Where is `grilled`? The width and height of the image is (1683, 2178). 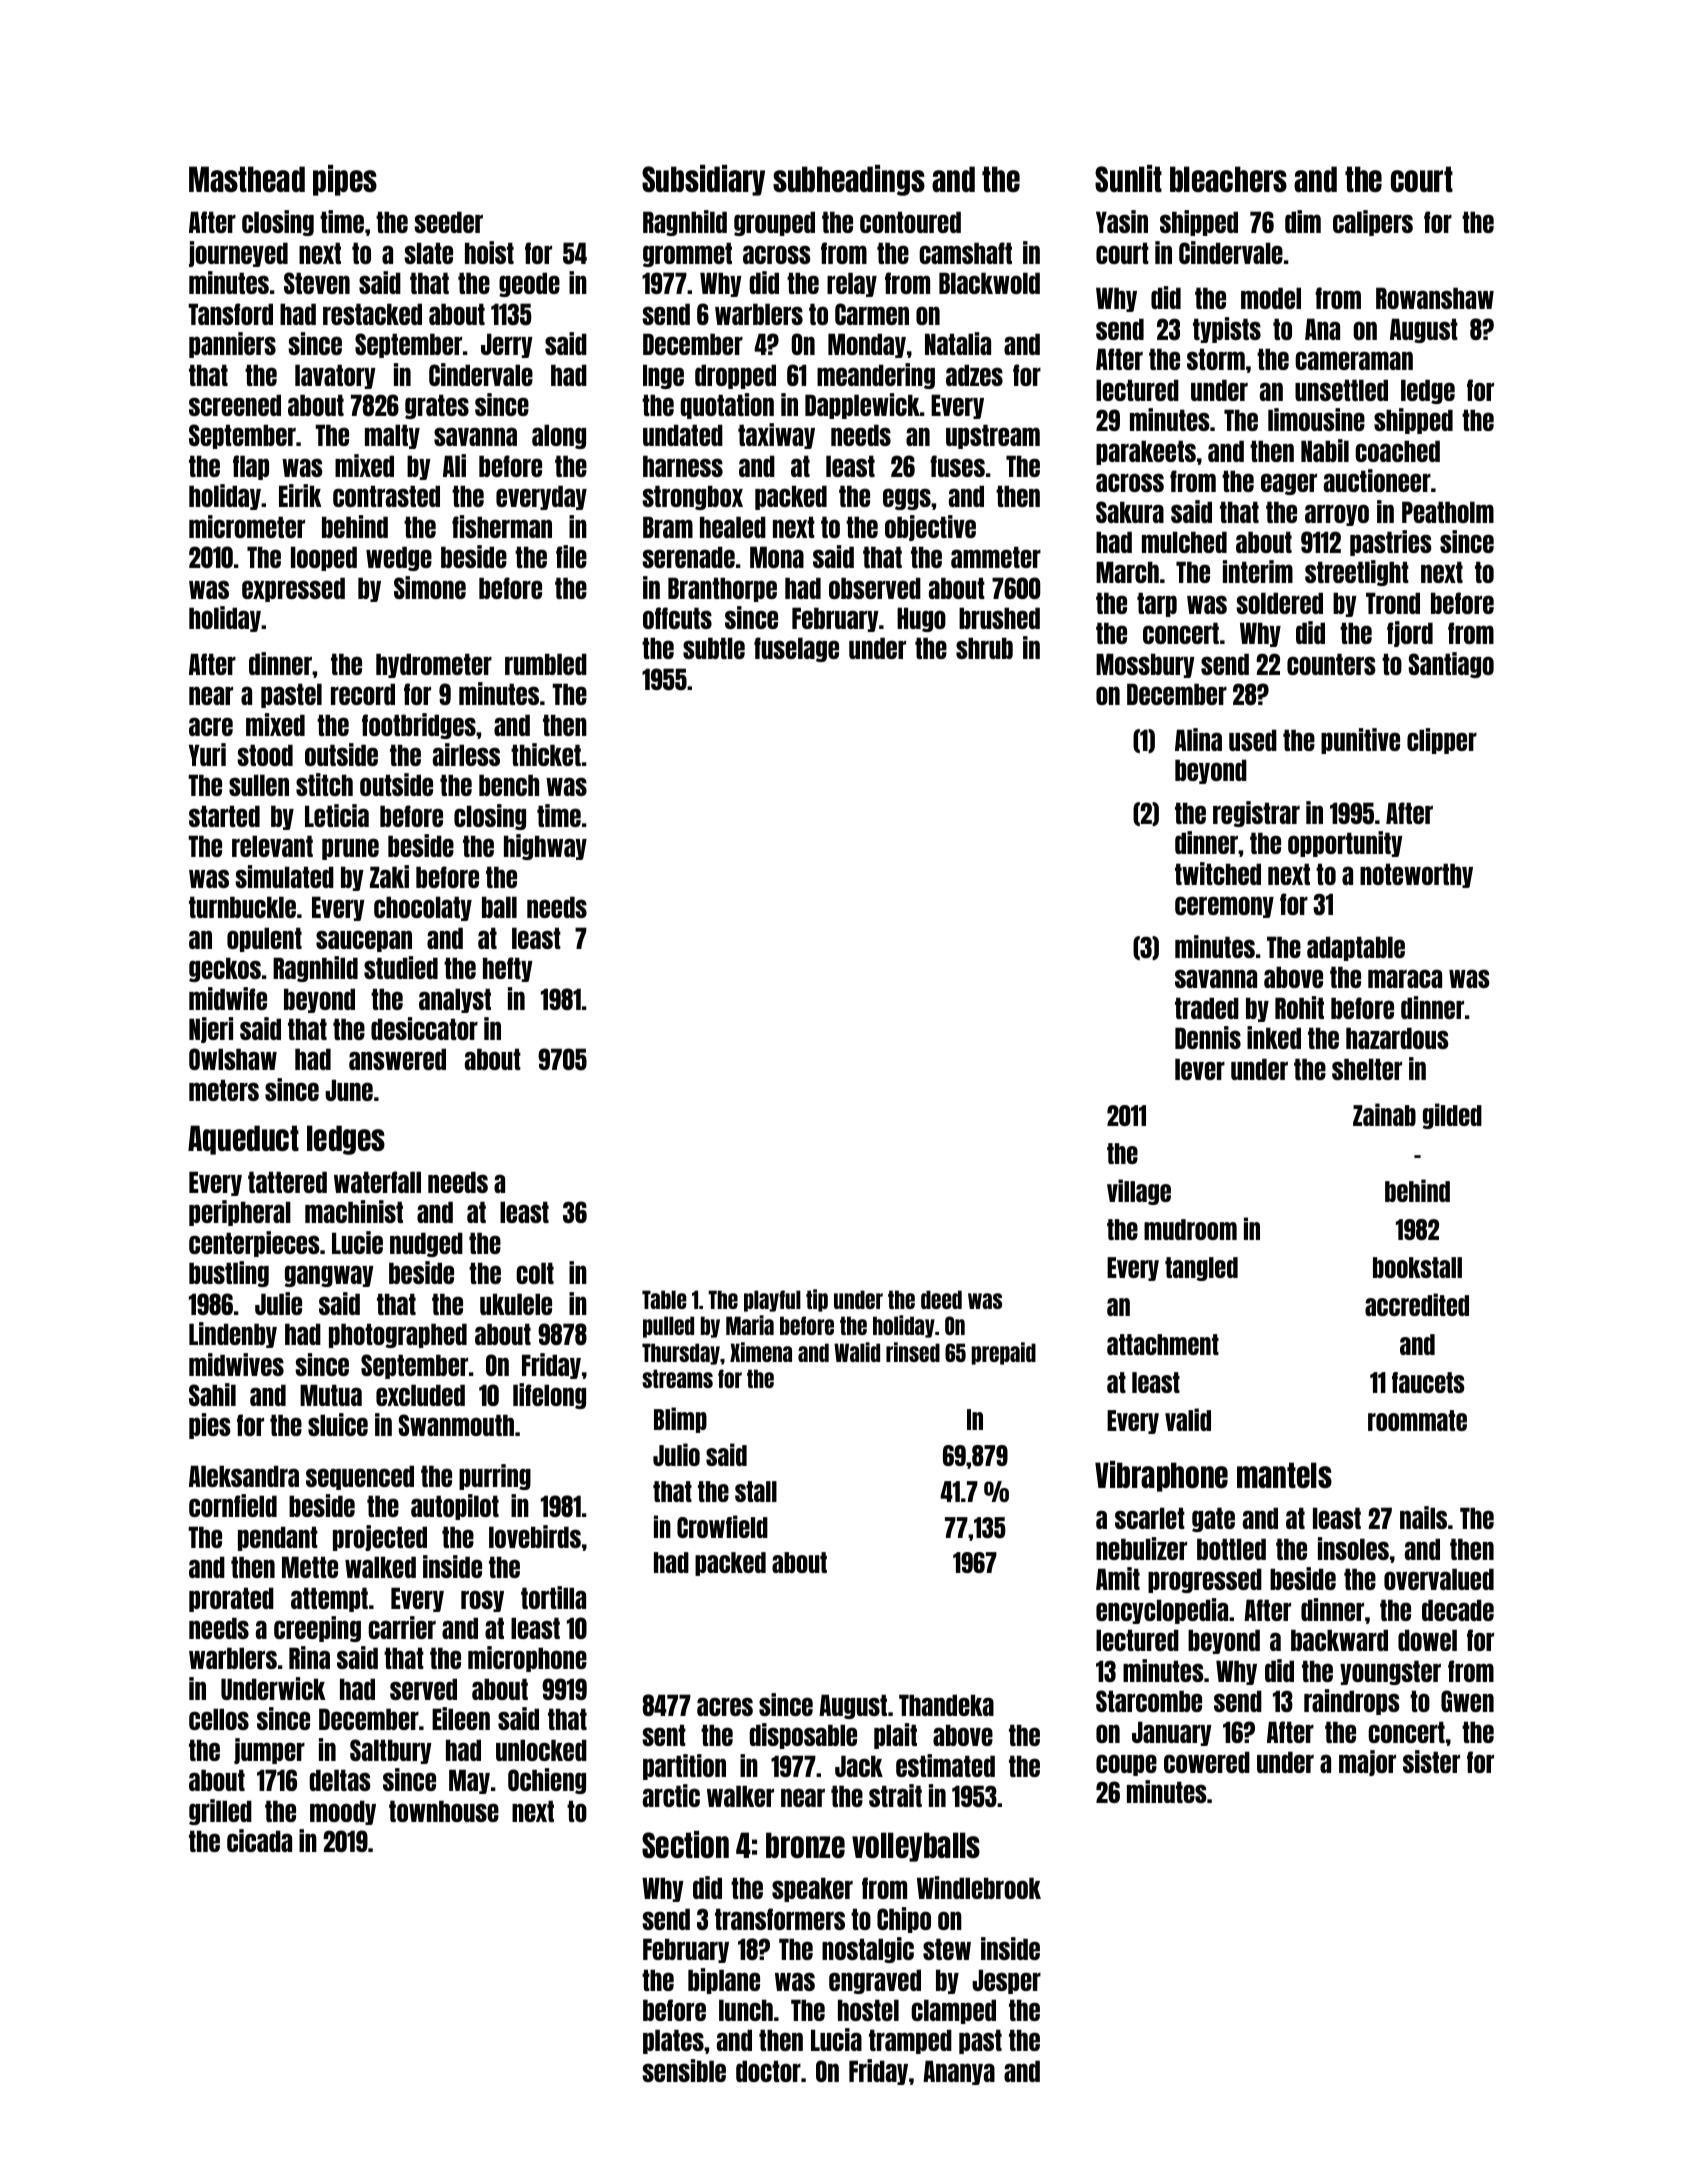 grilled is located at coordinates (220, 1812).
